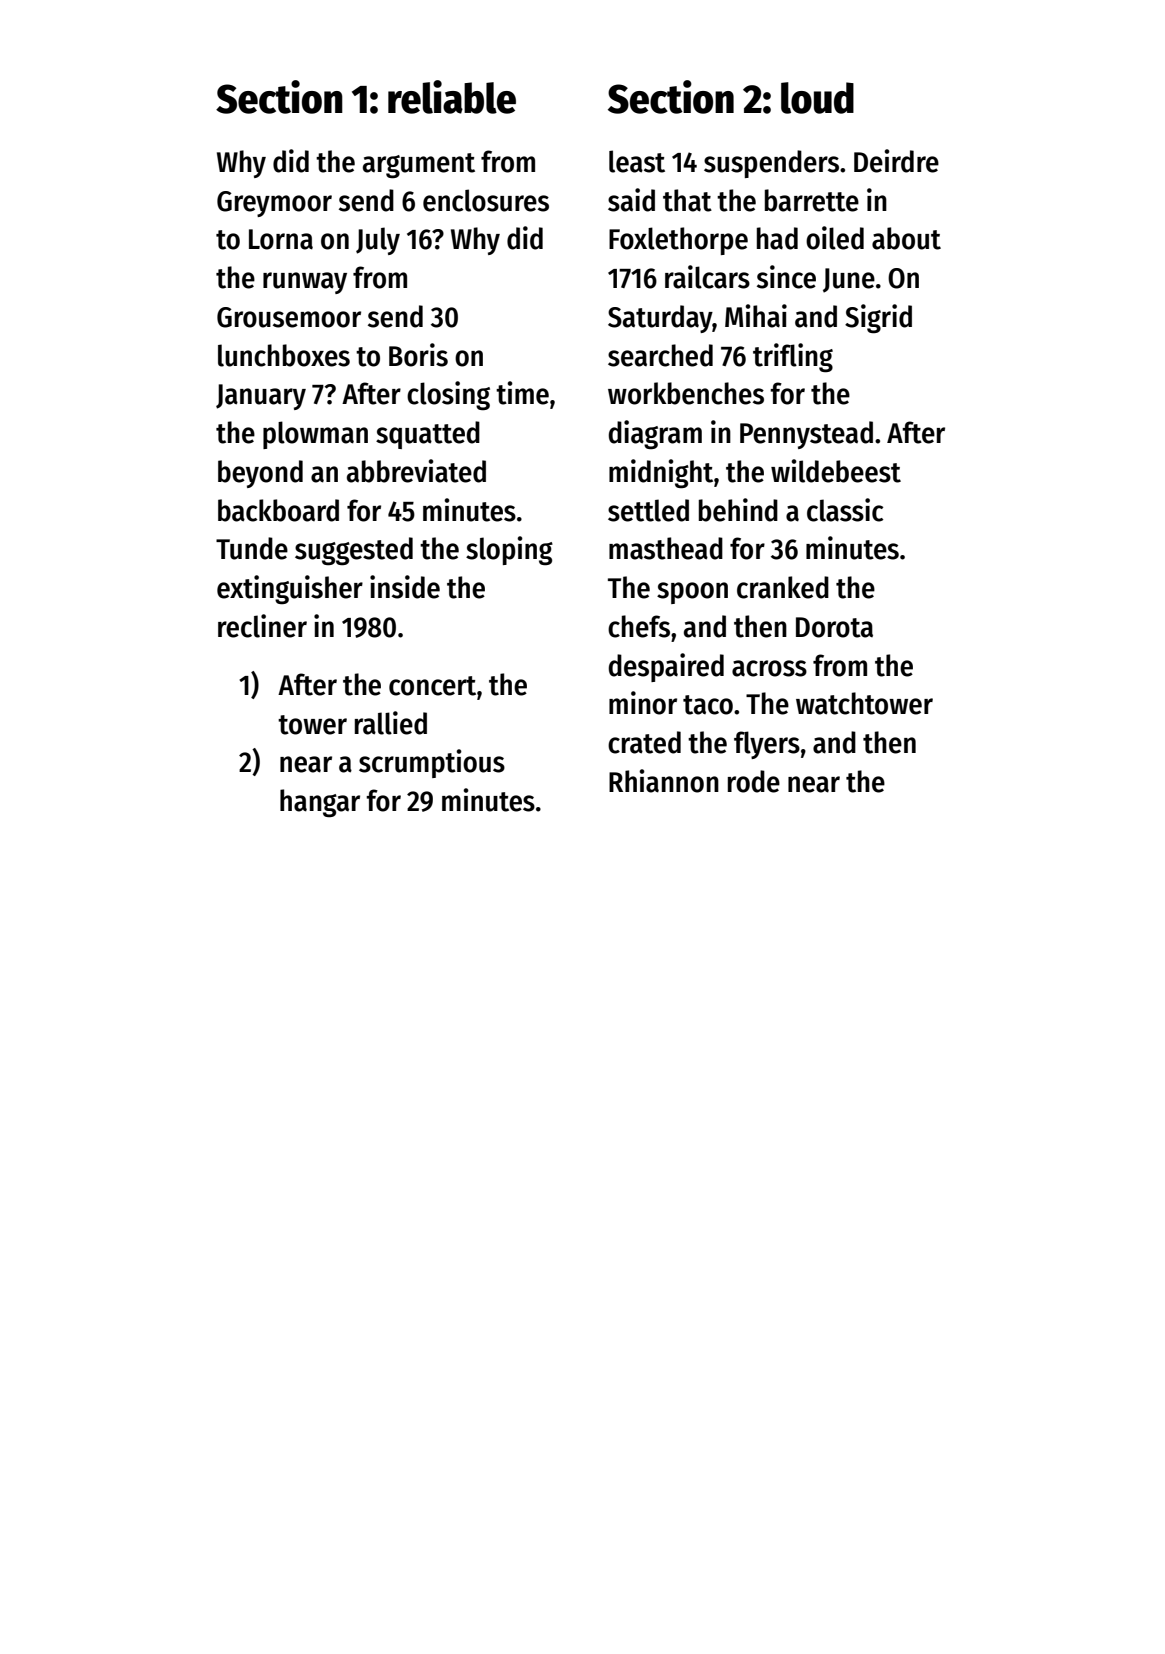 The image size is (1165, 1654). Describe the element at coordinates (637, 161) in the screenshot. I see `least` at that location.
